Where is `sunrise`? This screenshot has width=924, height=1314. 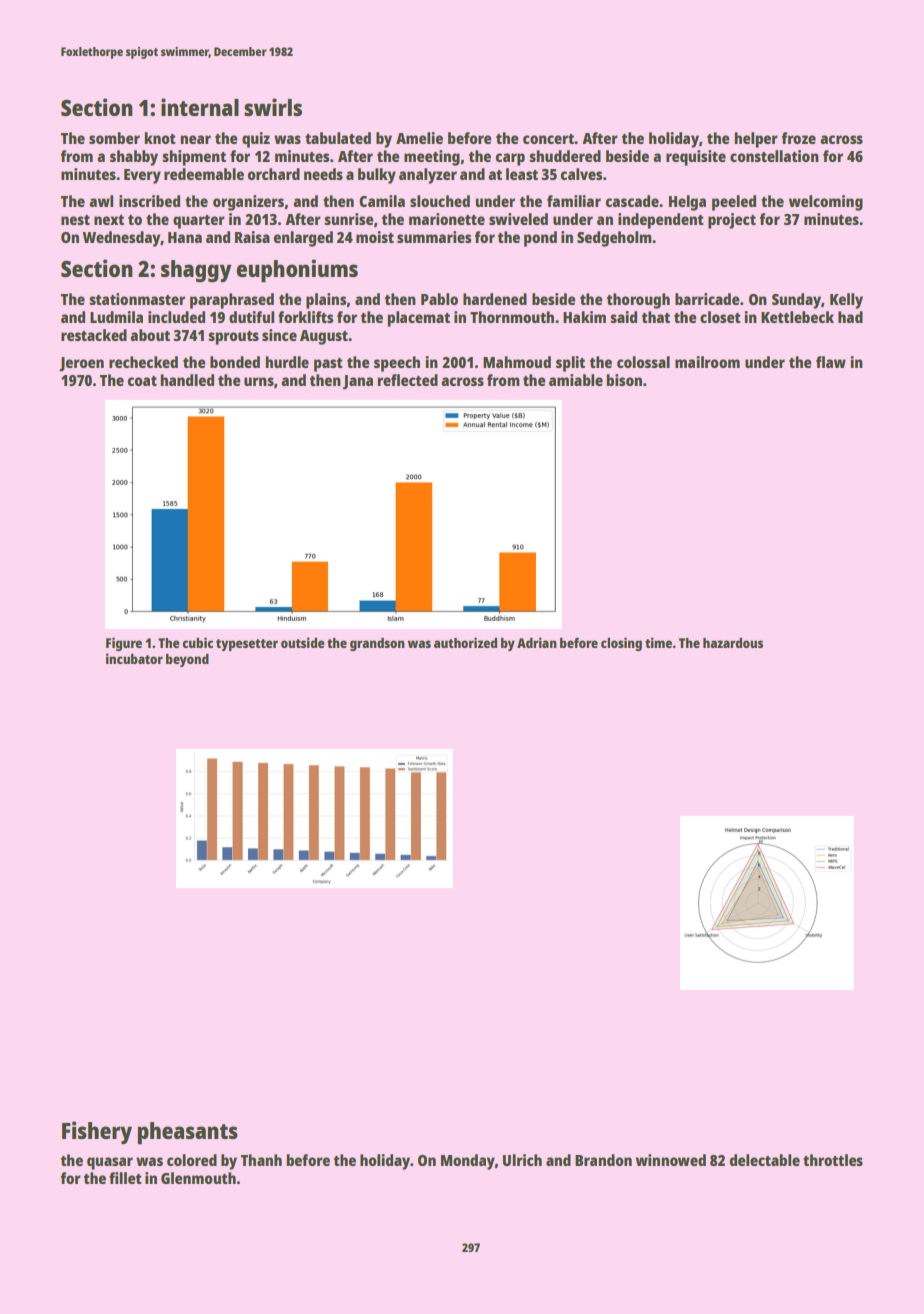 sunrise is located at coordinates (349, 219).
